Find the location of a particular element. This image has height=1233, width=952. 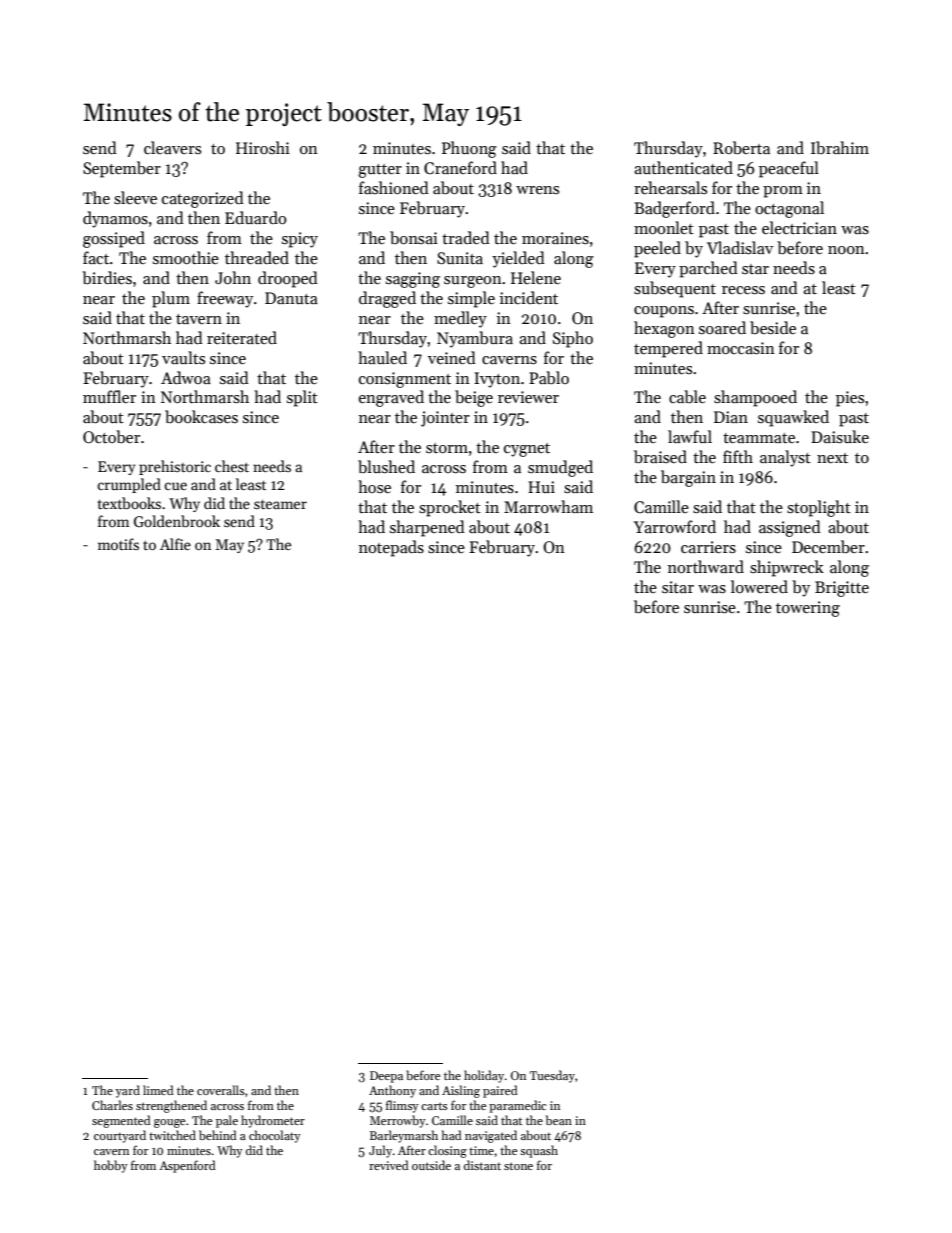

limed is located at coordinates (158, 1090).
